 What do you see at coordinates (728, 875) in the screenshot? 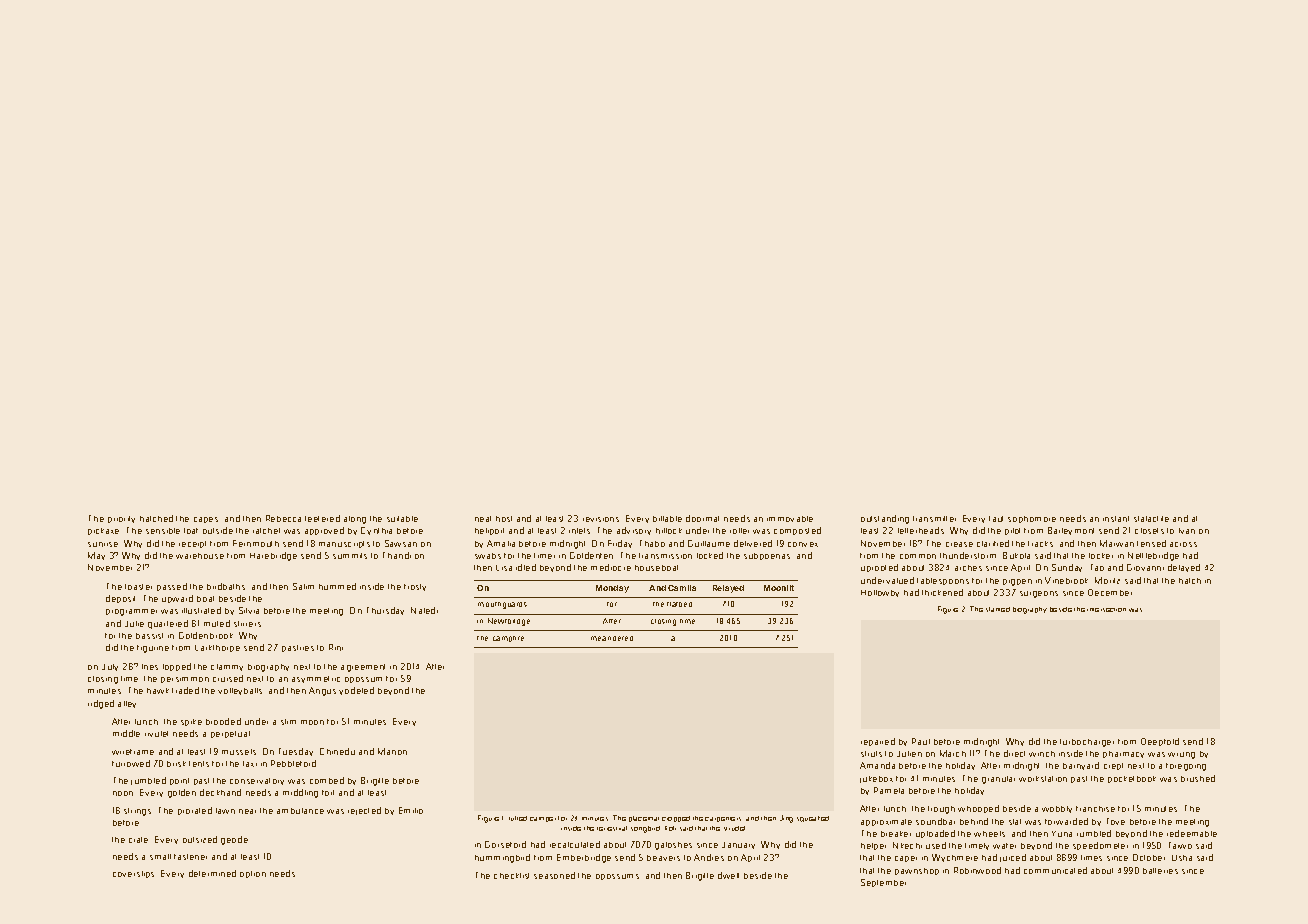
I see `dwelt` at bounding box center [728, 875].
